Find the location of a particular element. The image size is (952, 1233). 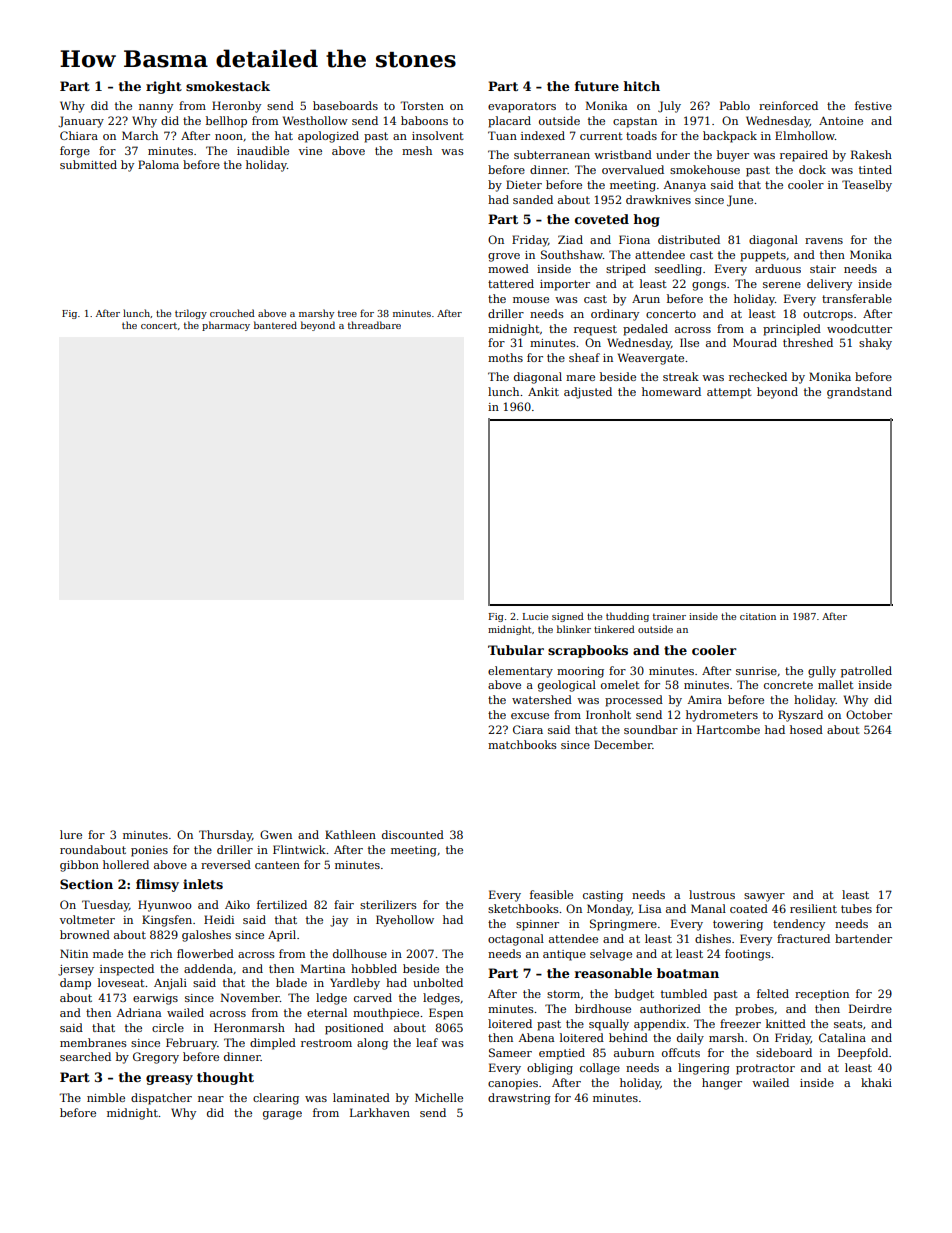

future is located at coordinates (597, 86).
